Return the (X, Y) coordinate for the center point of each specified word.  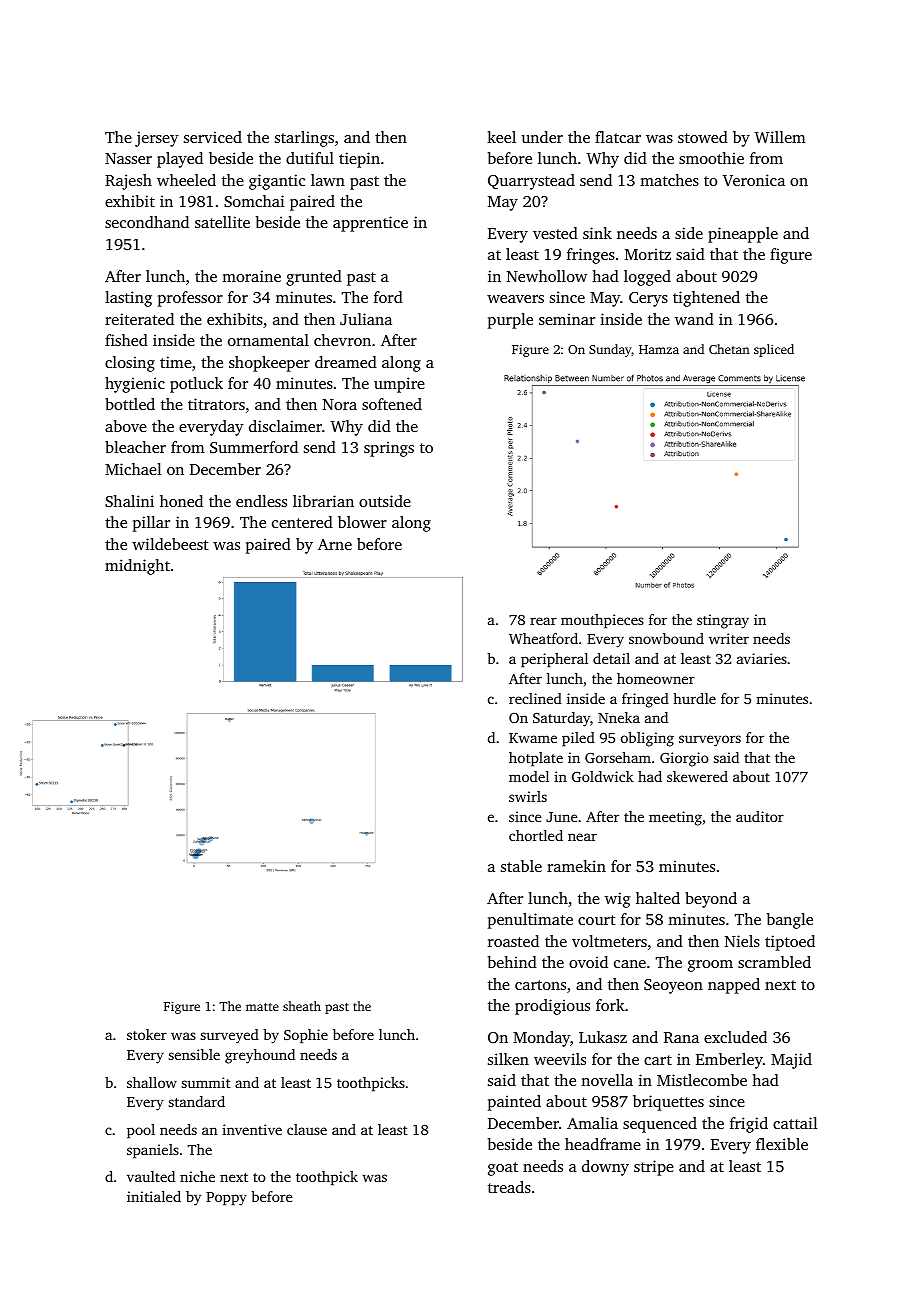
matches (669, 180)
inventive (252, 1129)
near (582, 837)
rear (543, 621)
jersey (157, 139)
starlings (304, 139)
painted (514, 1103)
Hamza (659, 349)
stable (521, 866)
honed (181, 501)
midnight (137, 567)
